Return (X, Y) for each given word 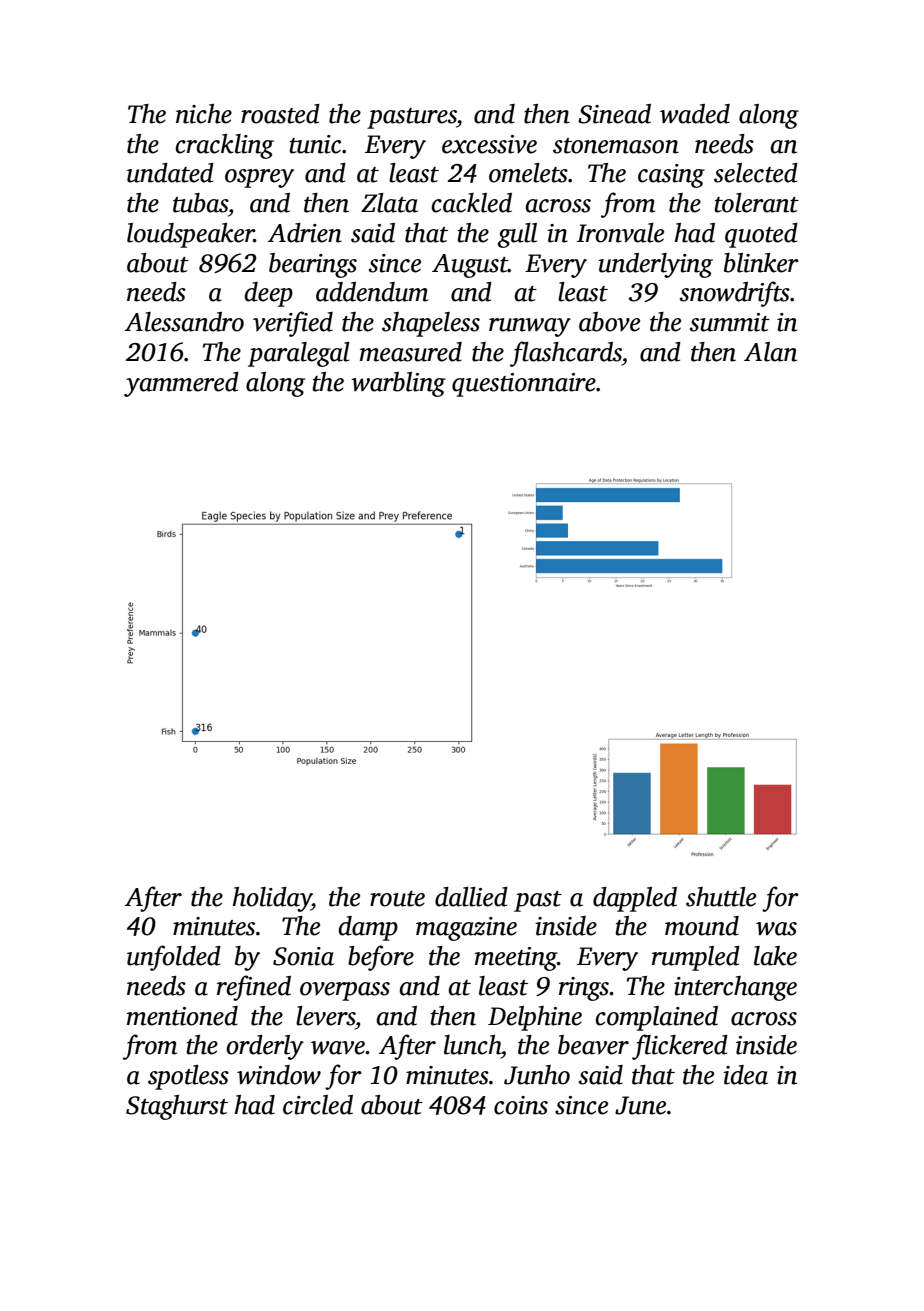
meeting (516, 959)
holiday (272, 899)
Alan (770, 352)
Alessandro (184, 322)
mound (702, 926)
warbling (398, 384)
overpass (345, 991)
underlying (655, 265)
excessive (489, 144)
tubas (200, 203)
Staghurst (177, 1107)
